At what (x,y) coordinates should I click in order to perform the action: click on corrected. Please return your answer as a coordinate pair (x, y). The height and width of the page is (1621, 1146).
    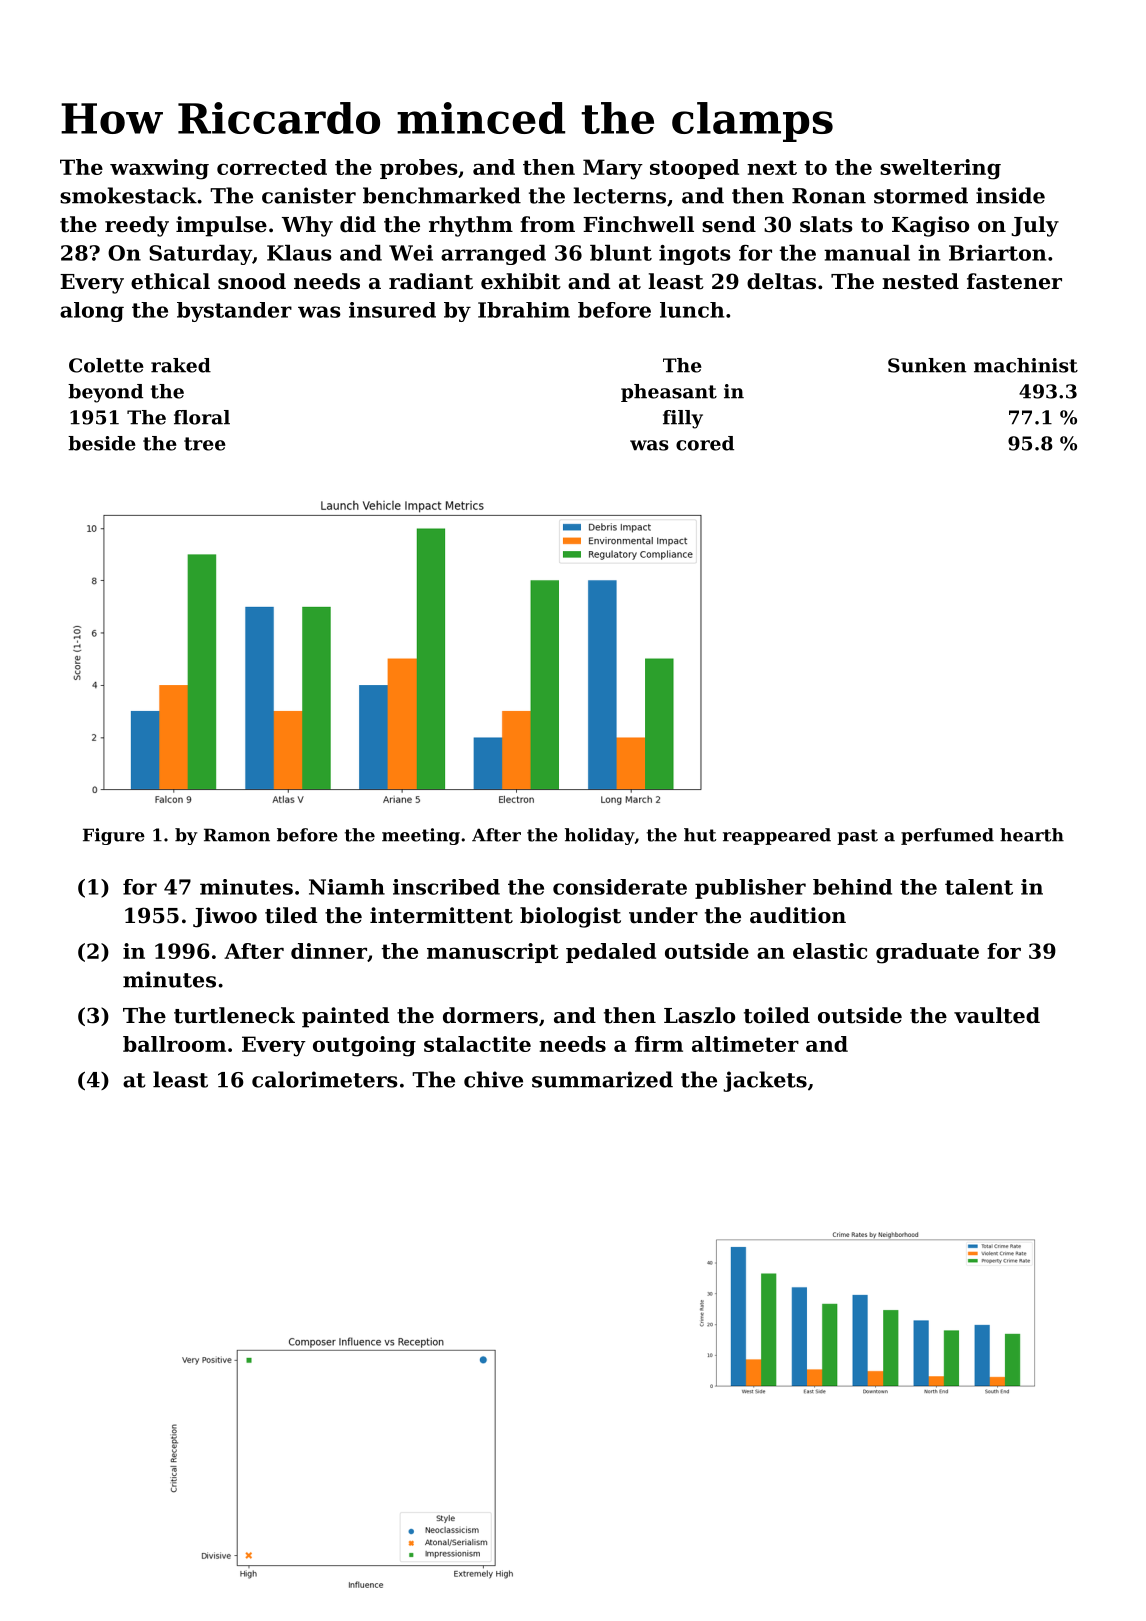
    Looking at the image, I should click on (272, 167).
